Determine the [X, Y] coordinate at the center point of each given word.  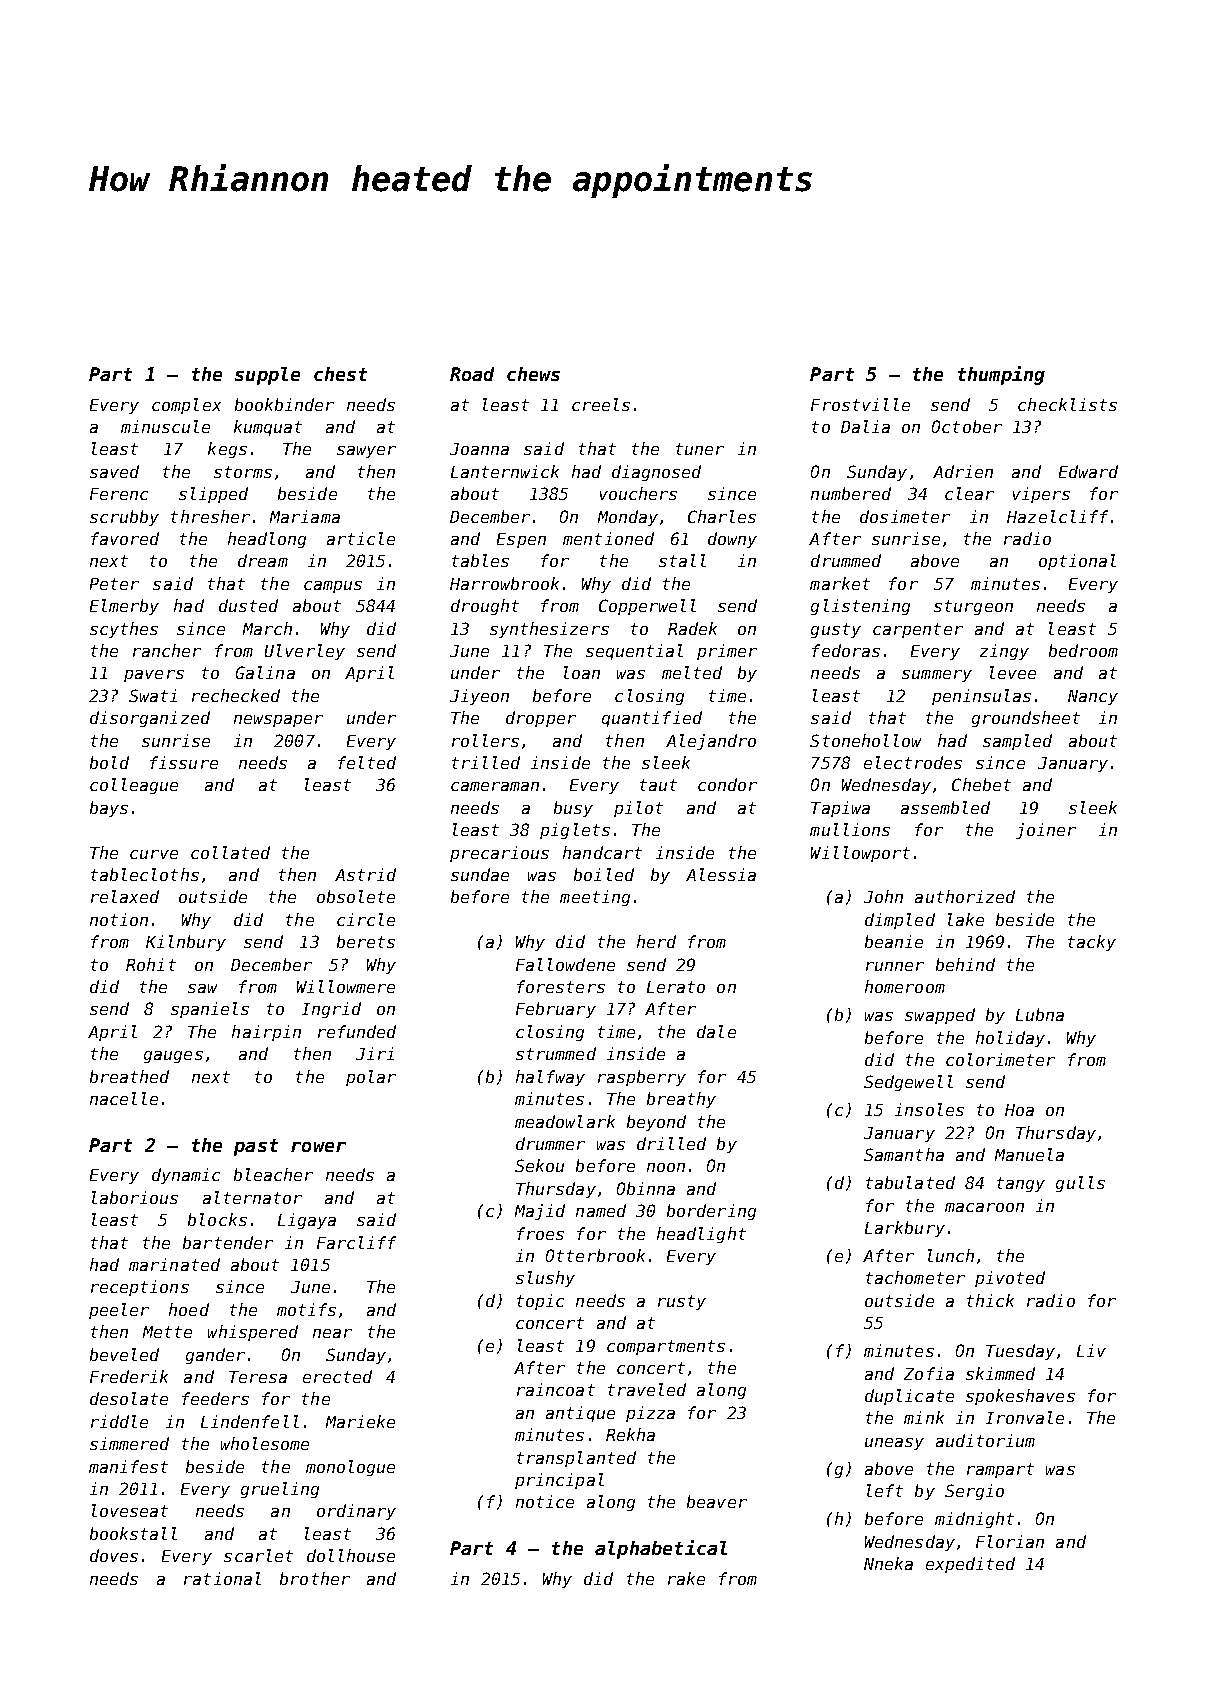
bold [109, 762]
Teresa [258, 1377]
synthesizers [549, 630]
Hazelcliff [1057, 516]
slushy [545, 1279]
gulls [1080, 1184]
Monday [628, 518]
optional [1077, 562]
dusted [248, 605]
